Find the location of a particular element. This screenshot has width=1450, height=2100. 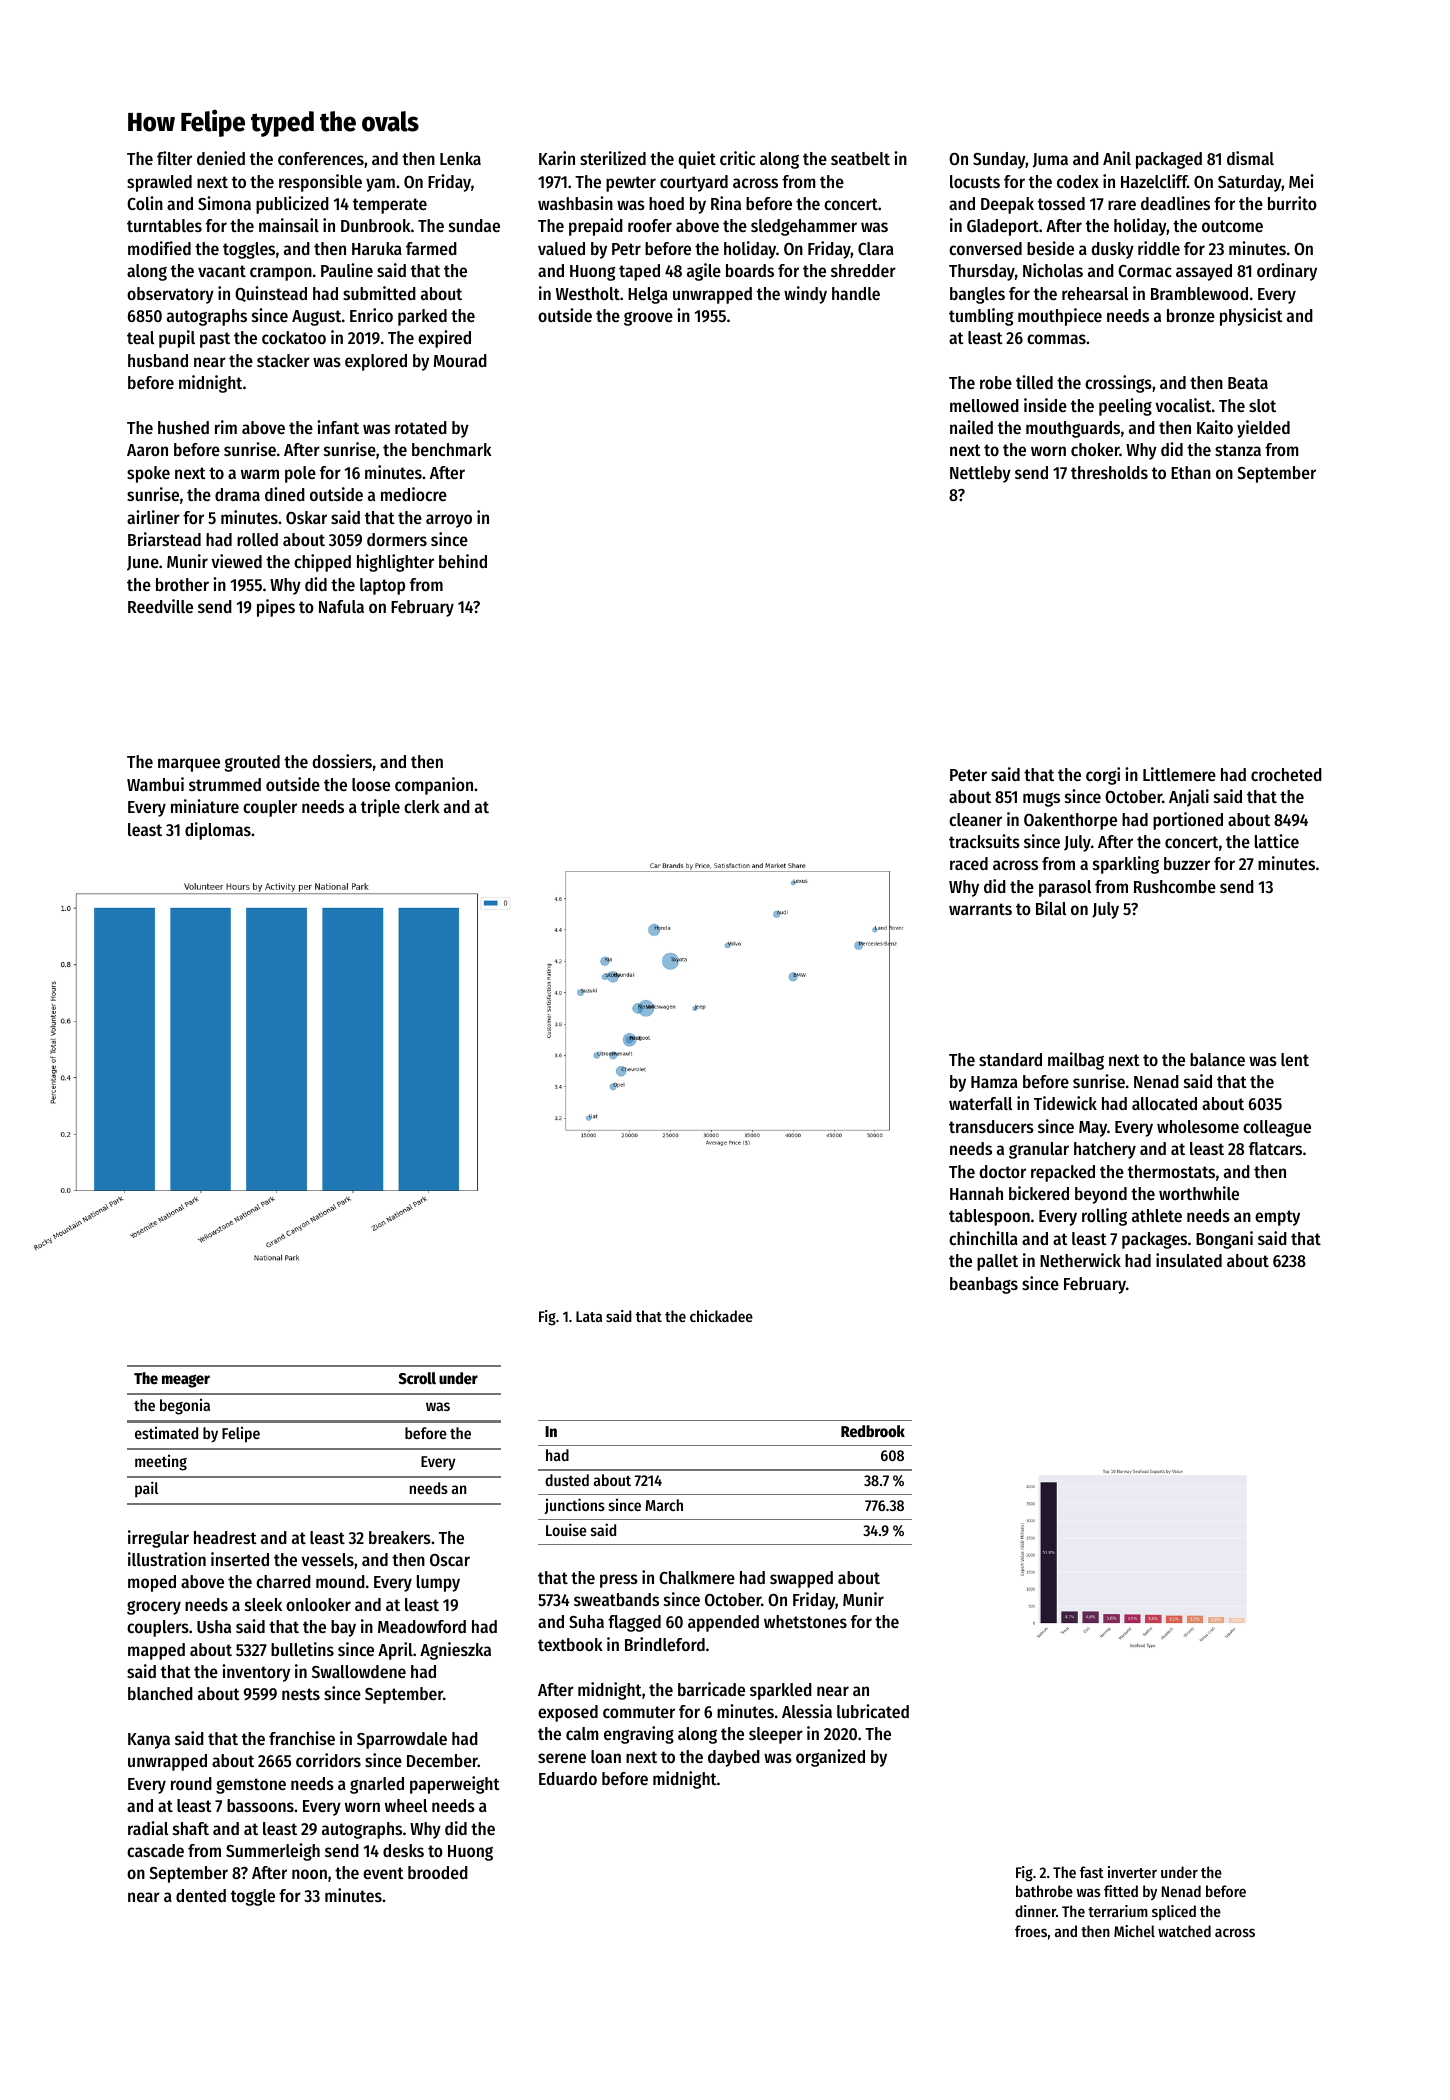

diplomas is located at coordinates (218, 831).
